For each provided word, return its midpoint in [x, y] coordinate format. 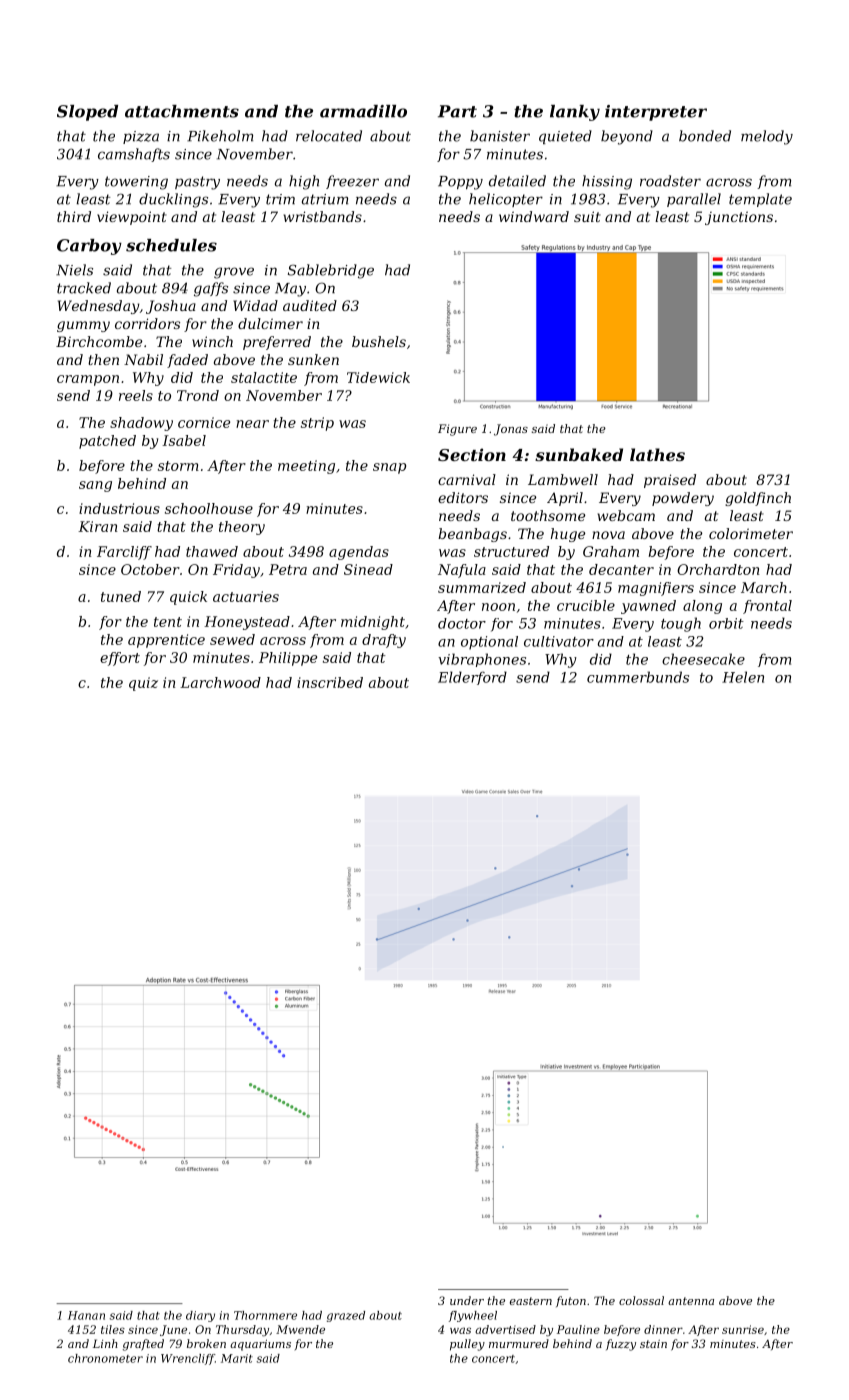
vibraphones [482, 660]
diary [200, 1316]
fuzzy [621, 1345]
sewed [232, 639]
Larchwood [220, 682]
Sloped [87, 113]
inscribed [330, 682]
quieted [565, 137]
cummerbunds [638, 677]
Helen [743, 677]
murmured [519, 1343]
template [760, 200]
